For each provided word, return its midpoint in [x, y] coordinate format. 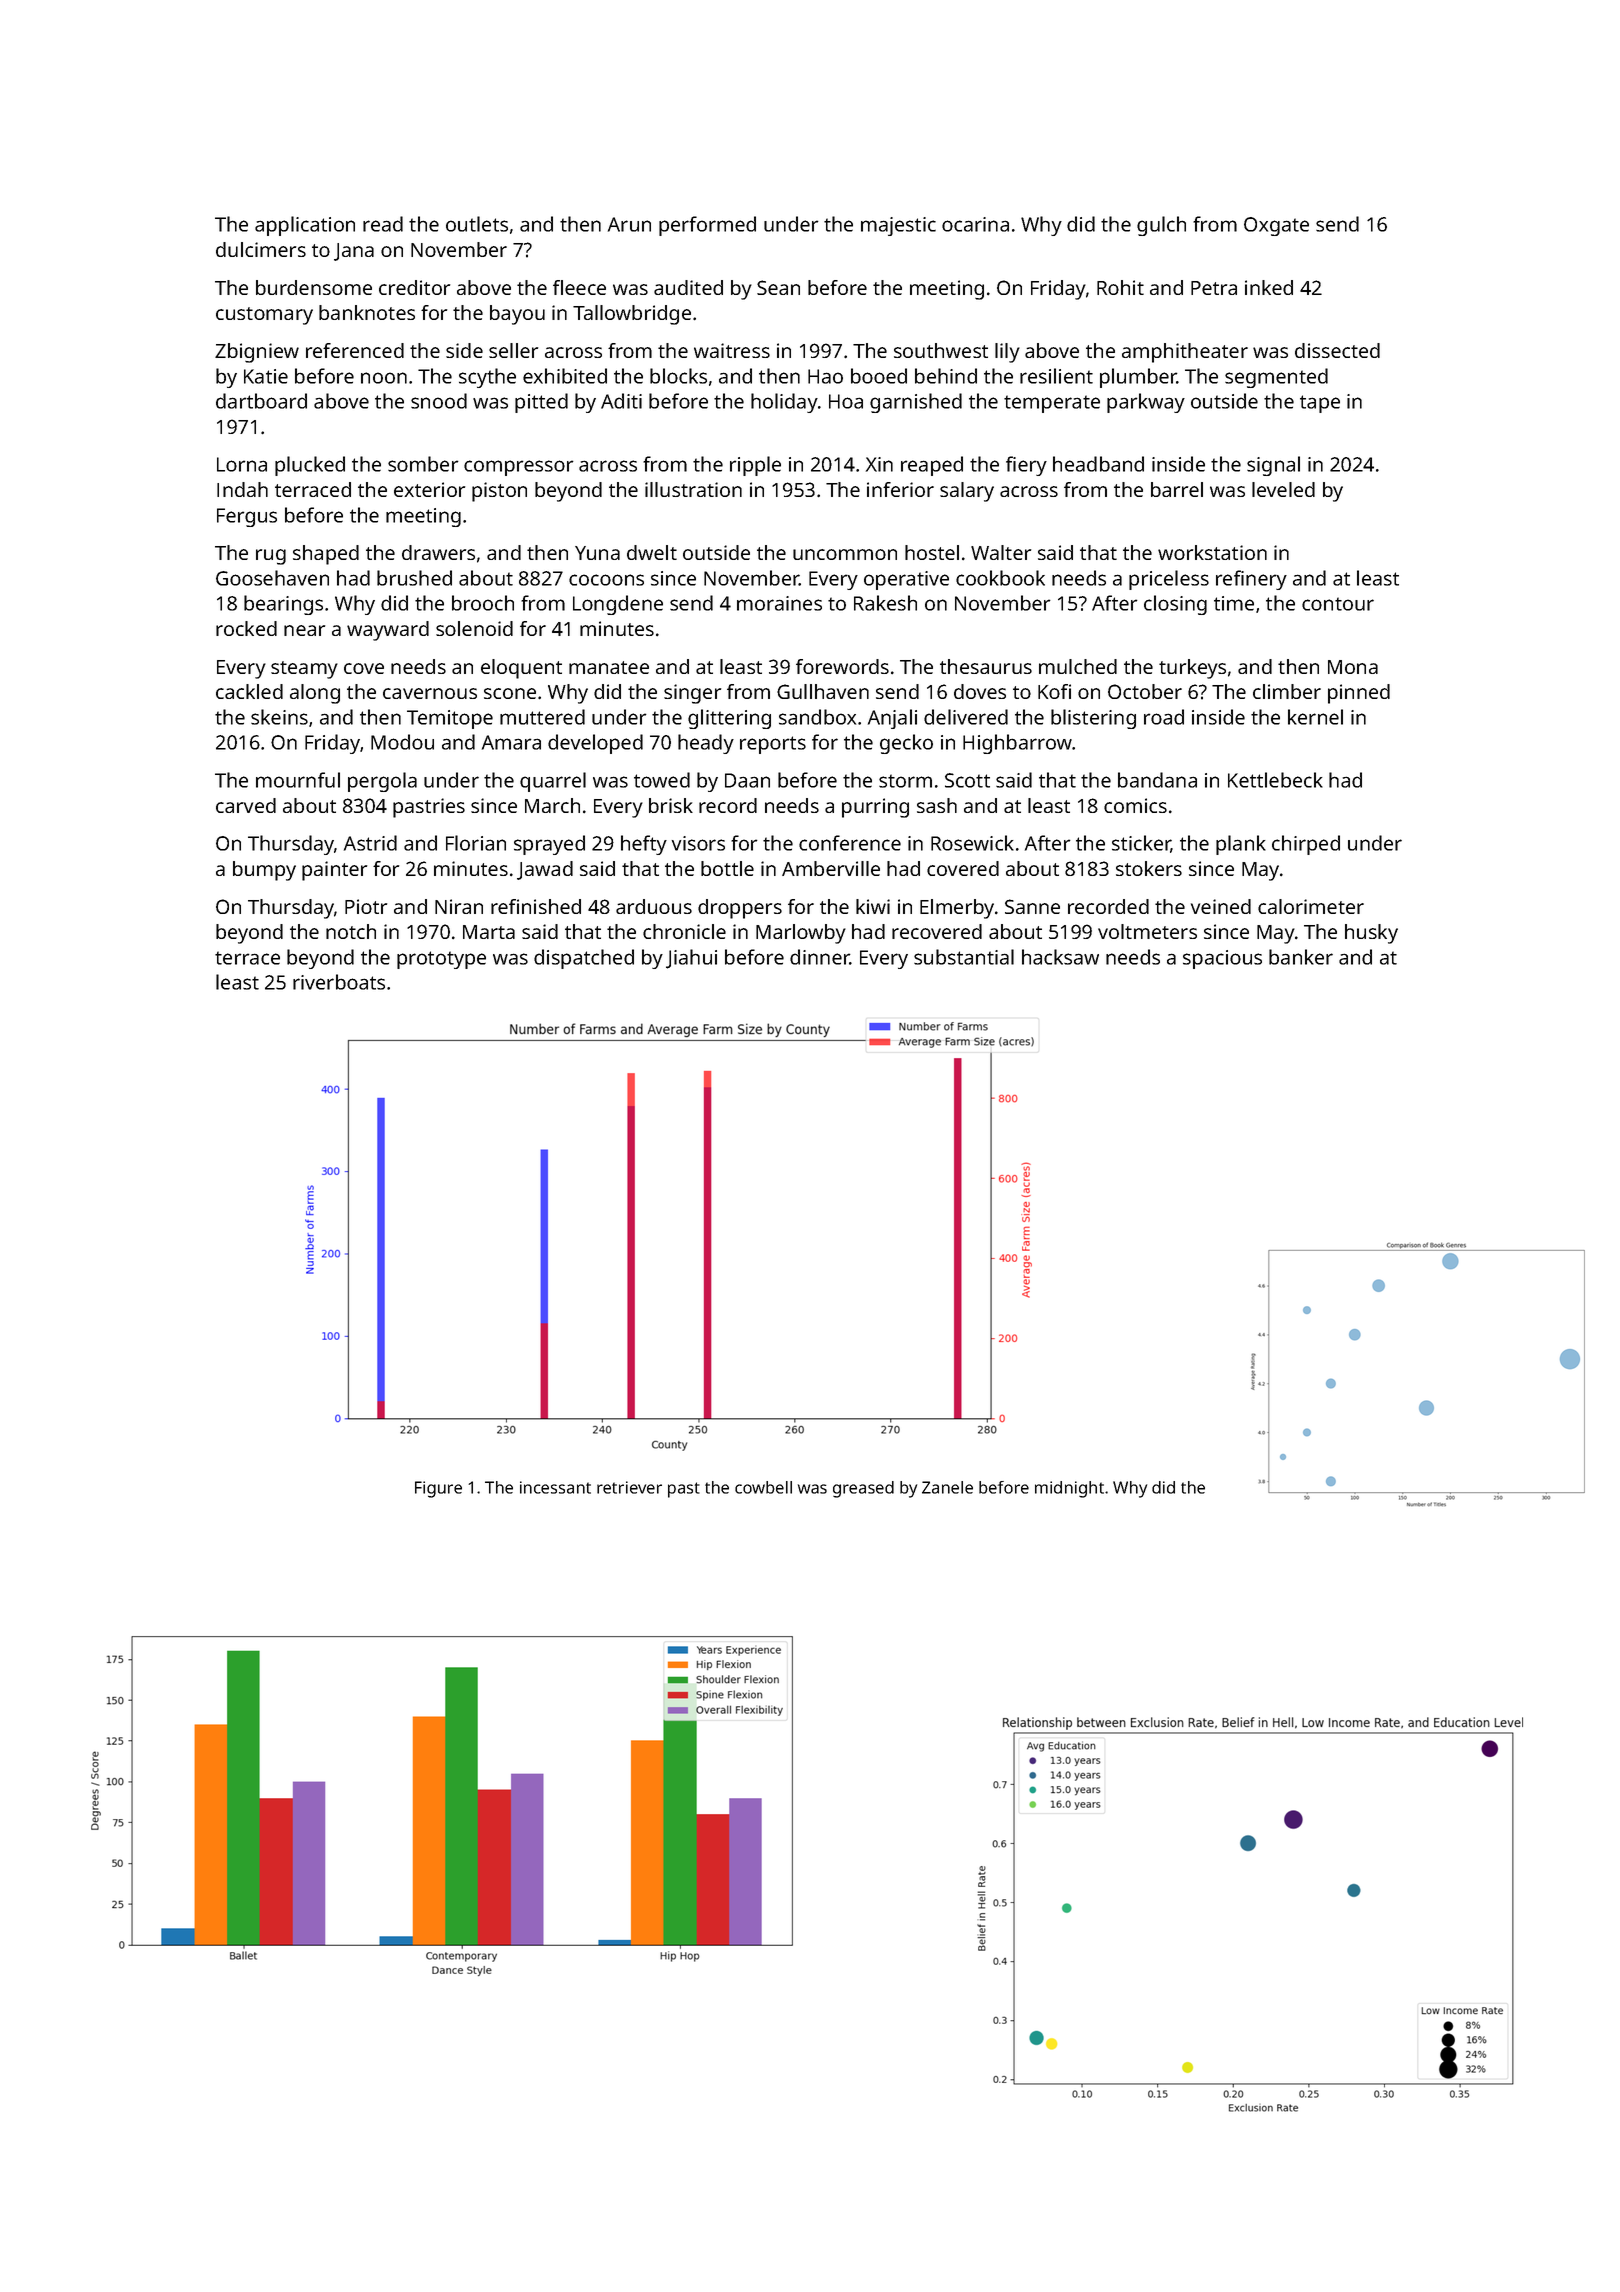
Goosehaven [272, 578]
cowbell [763, 1487]
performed [707, 226]
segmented [1276, 378]
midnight [1069, 1489]
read [383, 224]
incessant [555, 1487]
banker [1301, 957]
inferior [900, 489]
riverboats [339, 982]
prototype [441, 960]
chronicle [684, 931]
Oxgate [1276, 226]
